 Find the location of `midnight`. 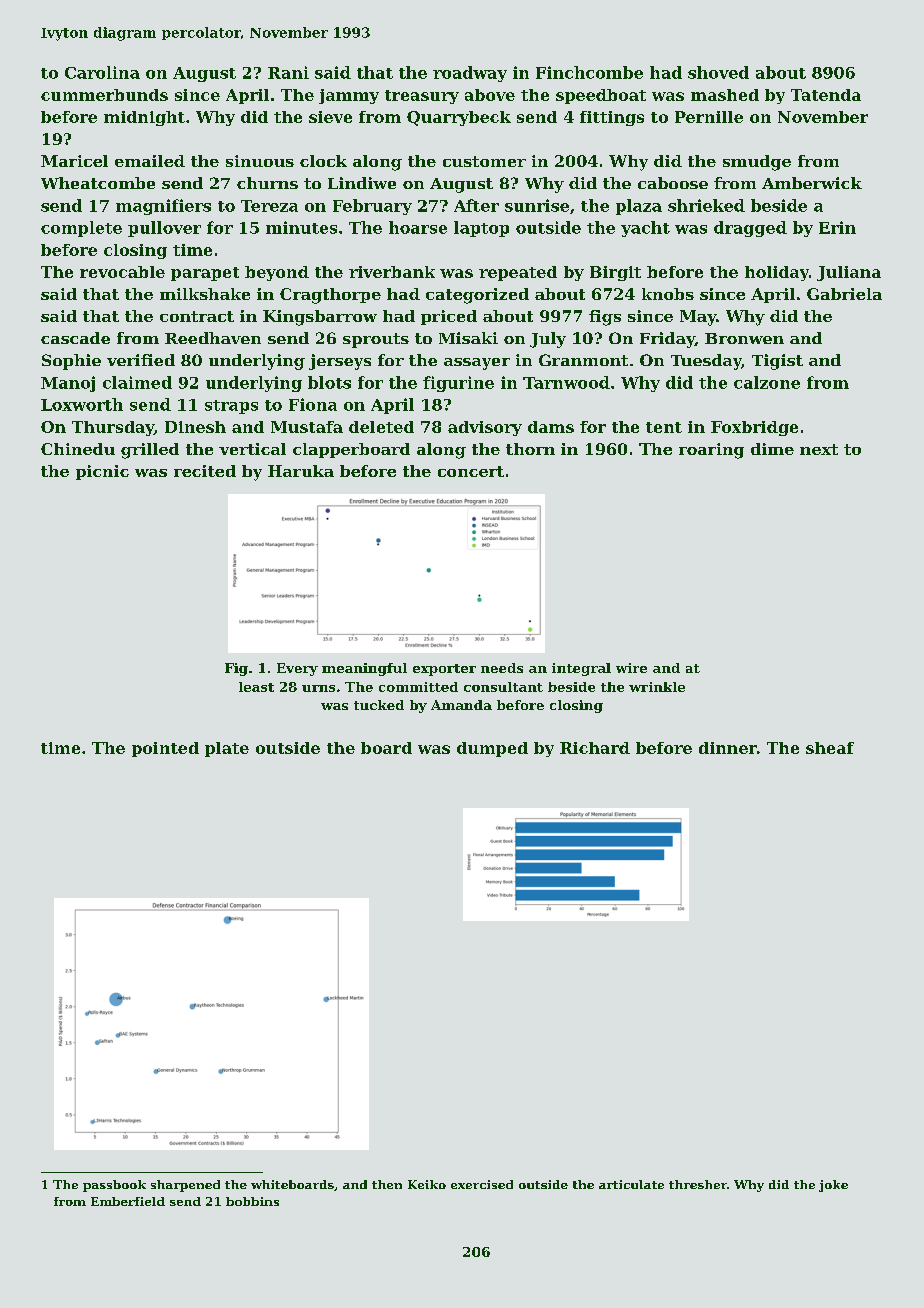

midnight is located at coordinates (144, 118).
